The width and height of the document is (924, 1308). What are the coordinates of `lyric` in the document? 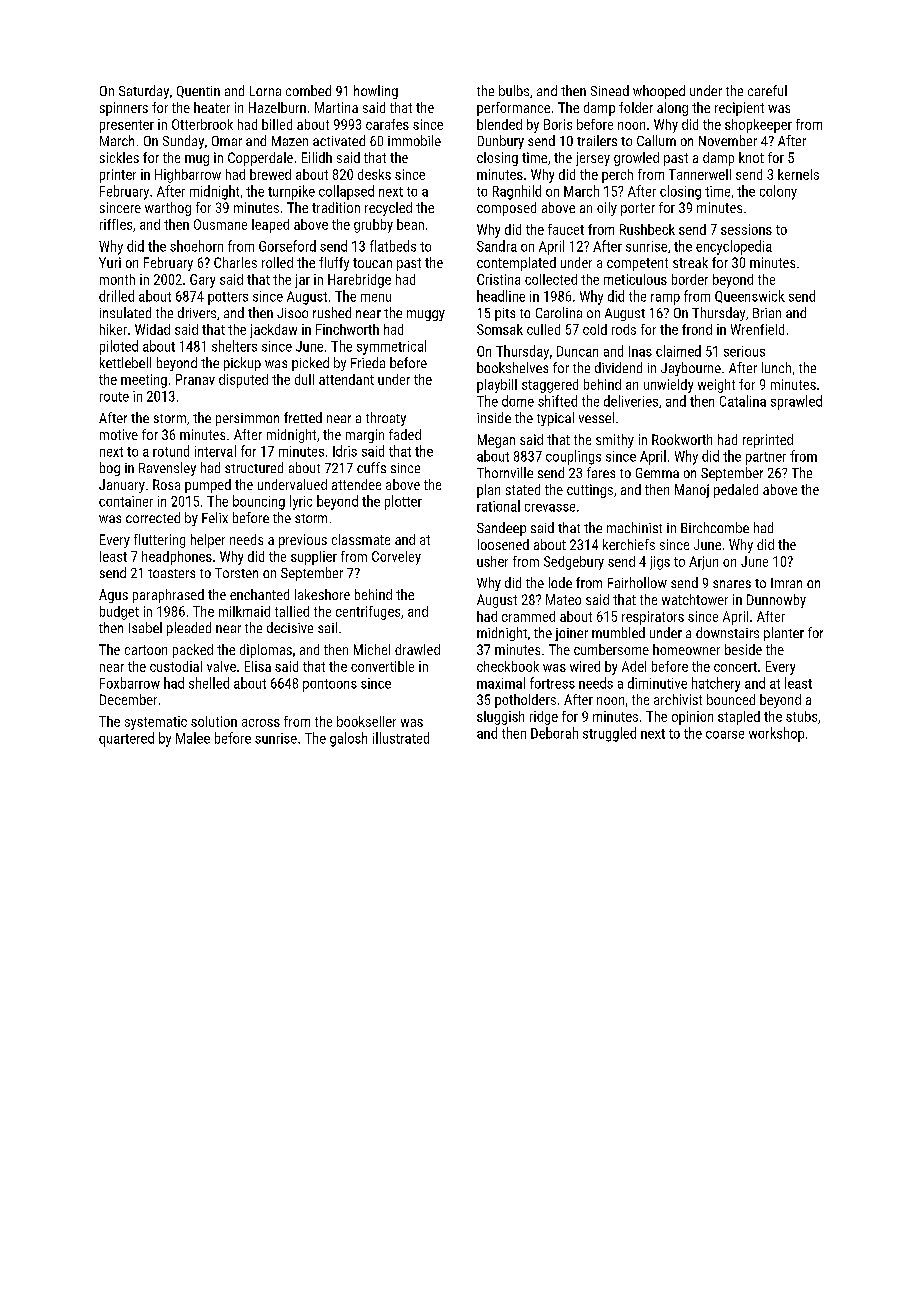 It's located at (301, 502).
